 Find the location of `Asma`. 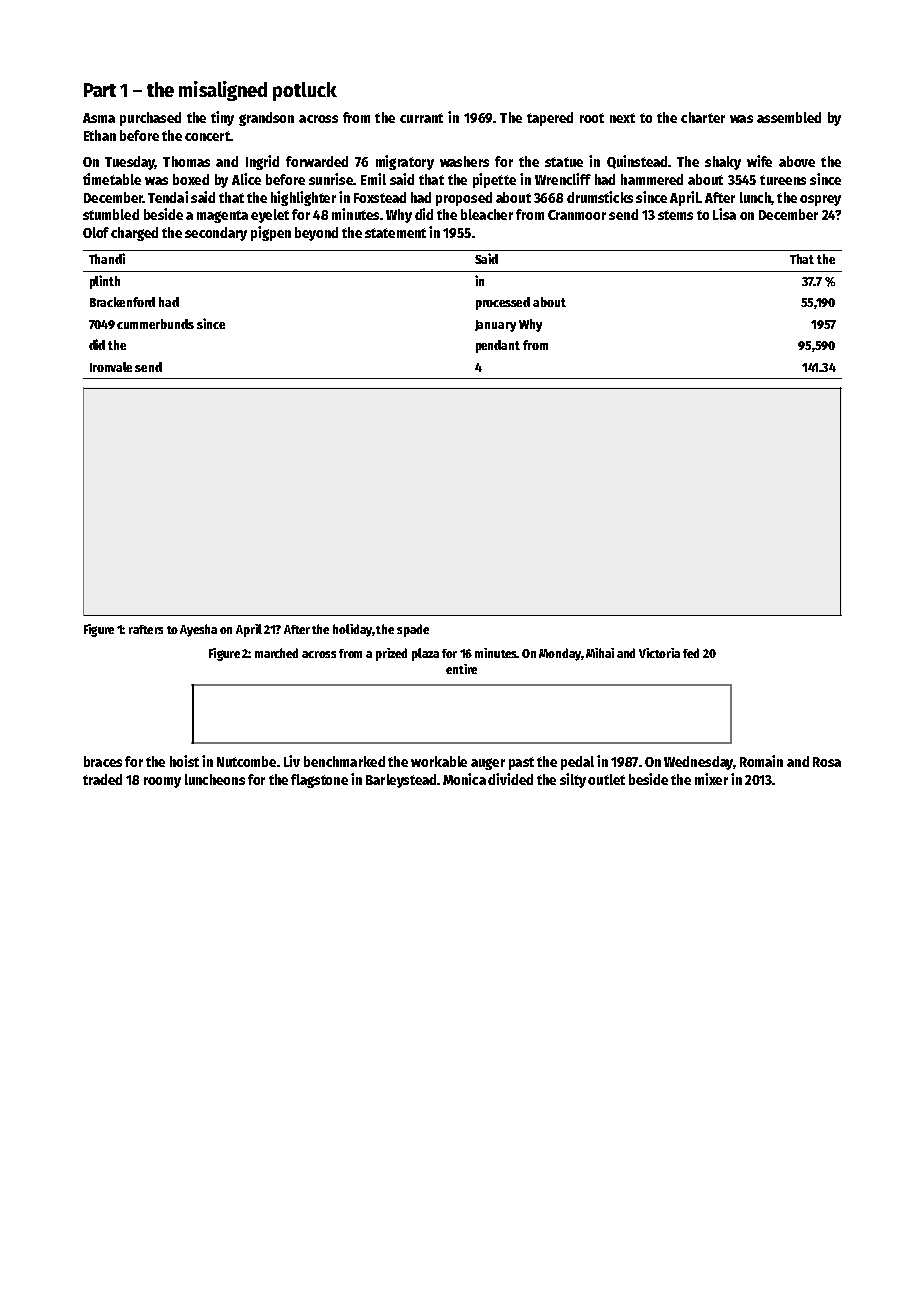

Asma is located at coordinates (99, 118).
